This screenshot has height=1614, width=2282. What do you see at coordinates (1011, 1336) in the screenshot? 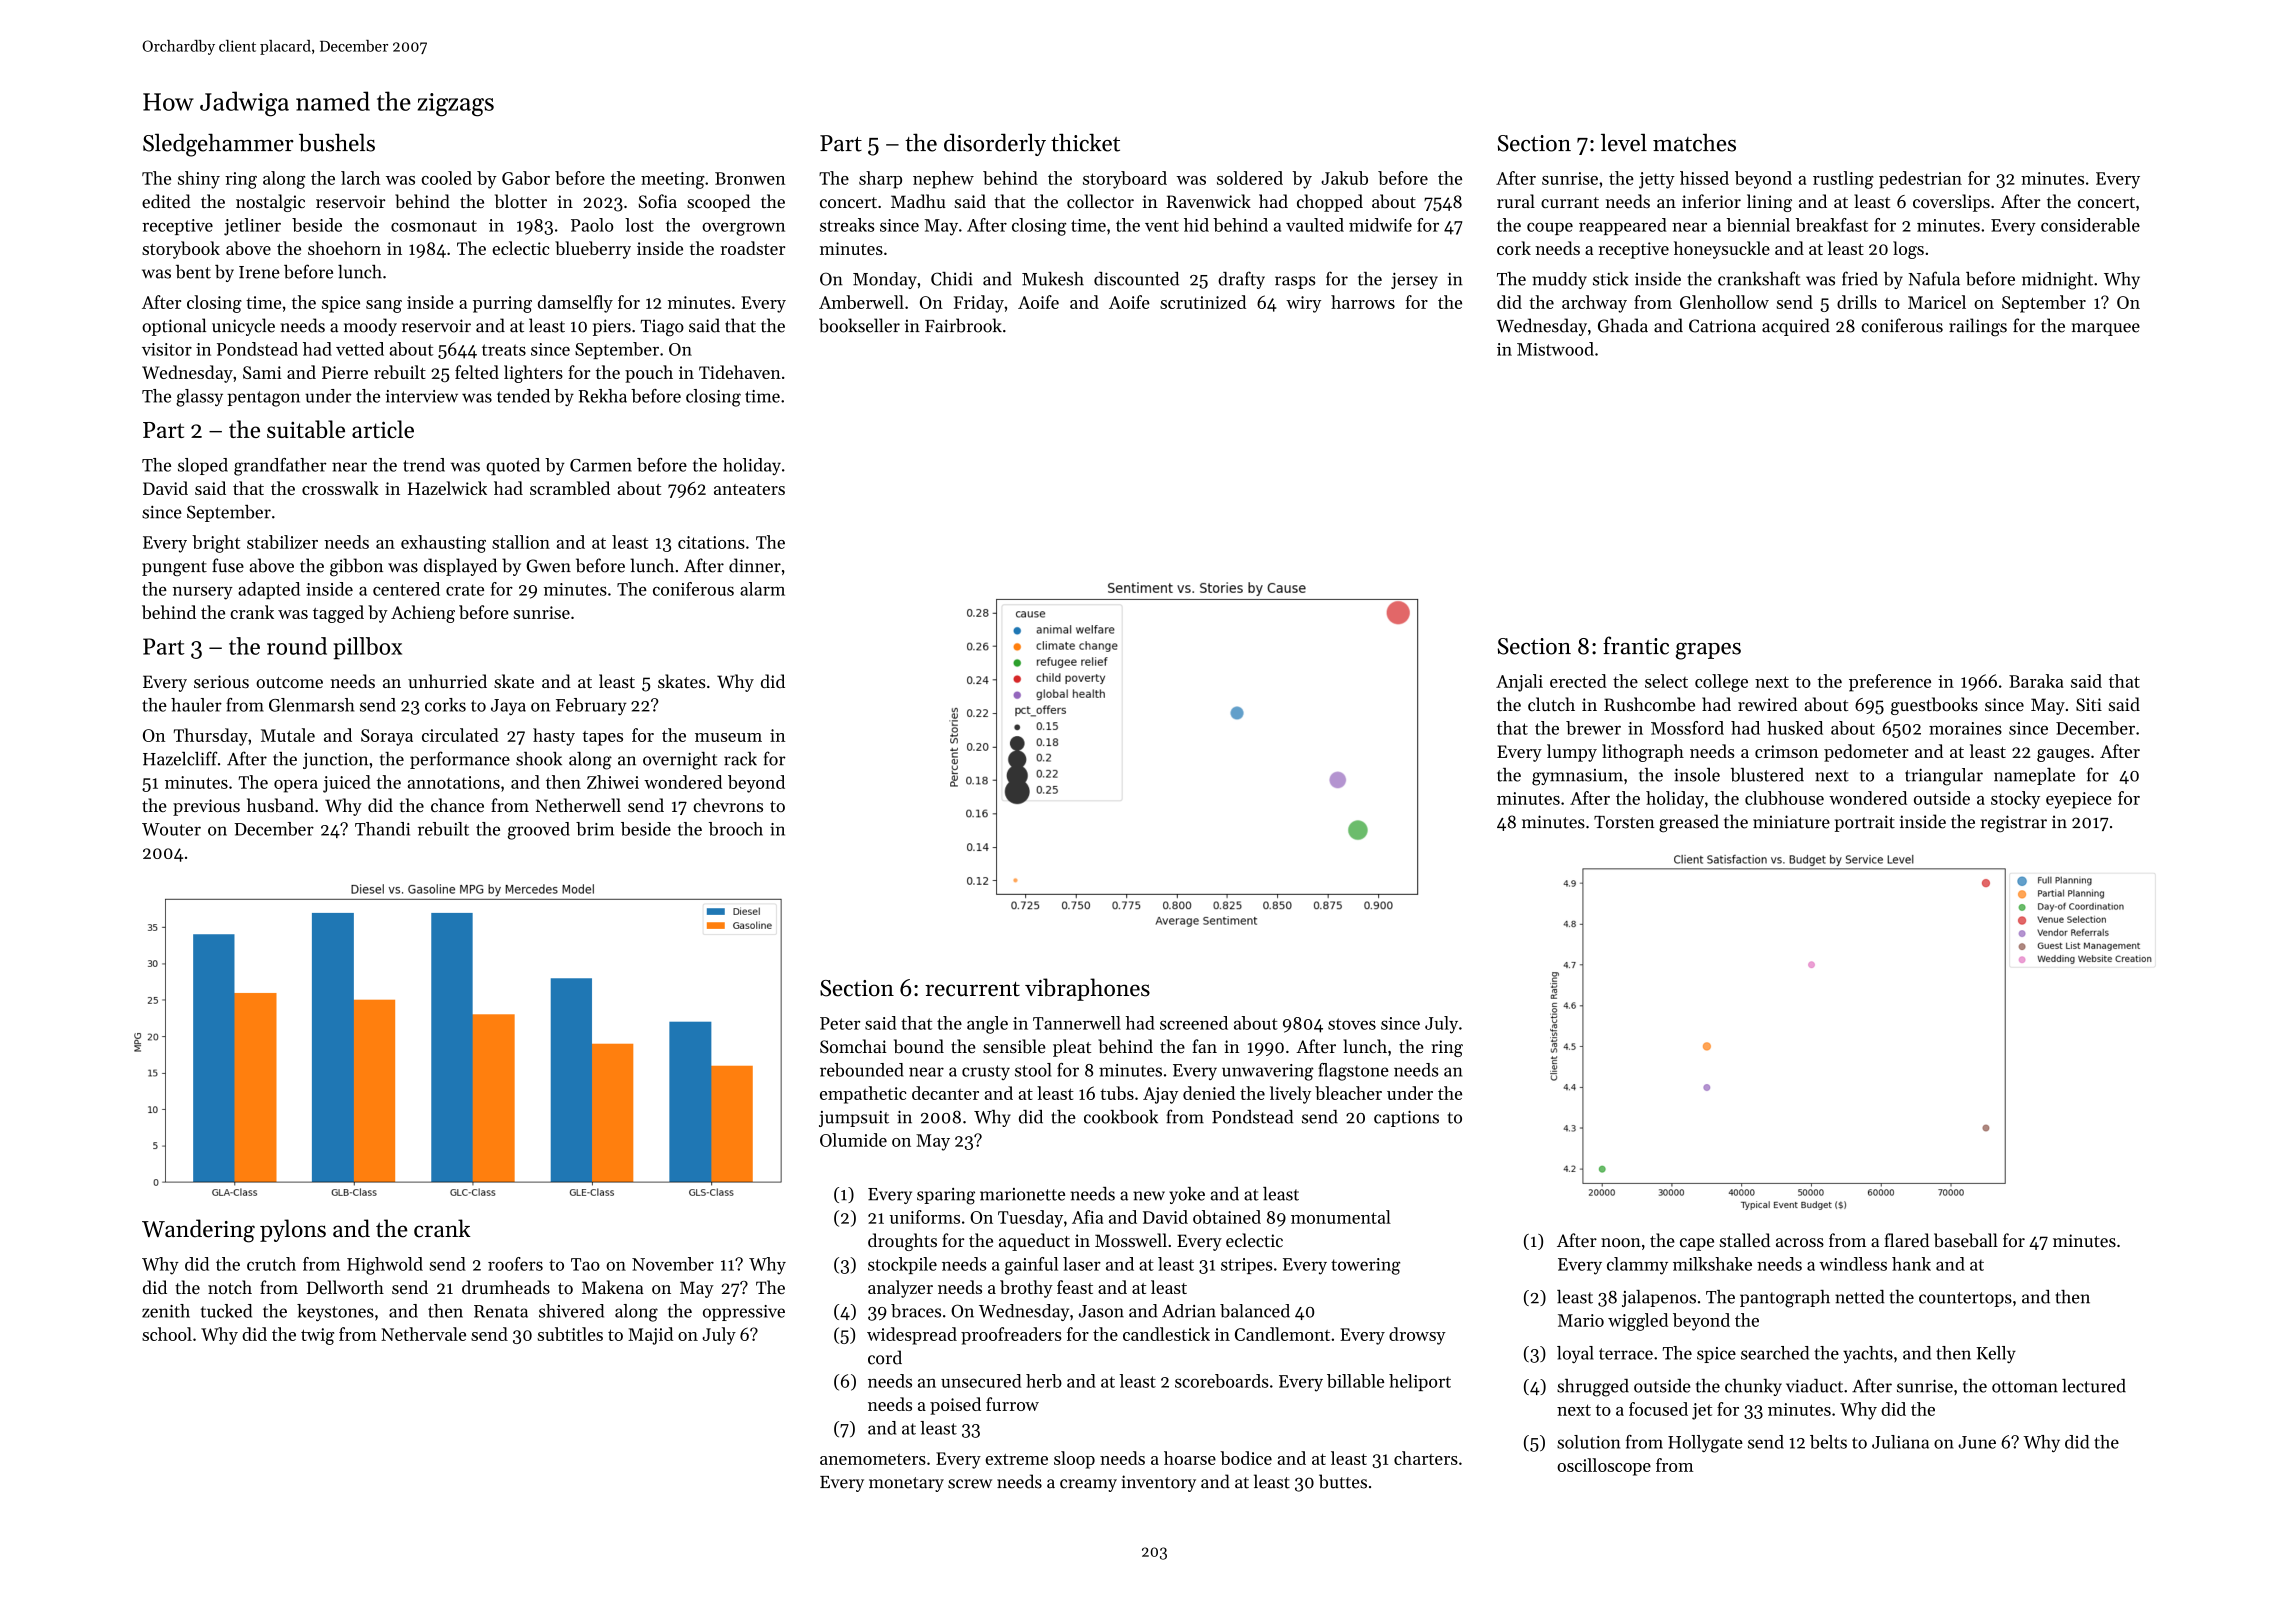
I see `proofreaders` at bounding box center [1011, 1336].
